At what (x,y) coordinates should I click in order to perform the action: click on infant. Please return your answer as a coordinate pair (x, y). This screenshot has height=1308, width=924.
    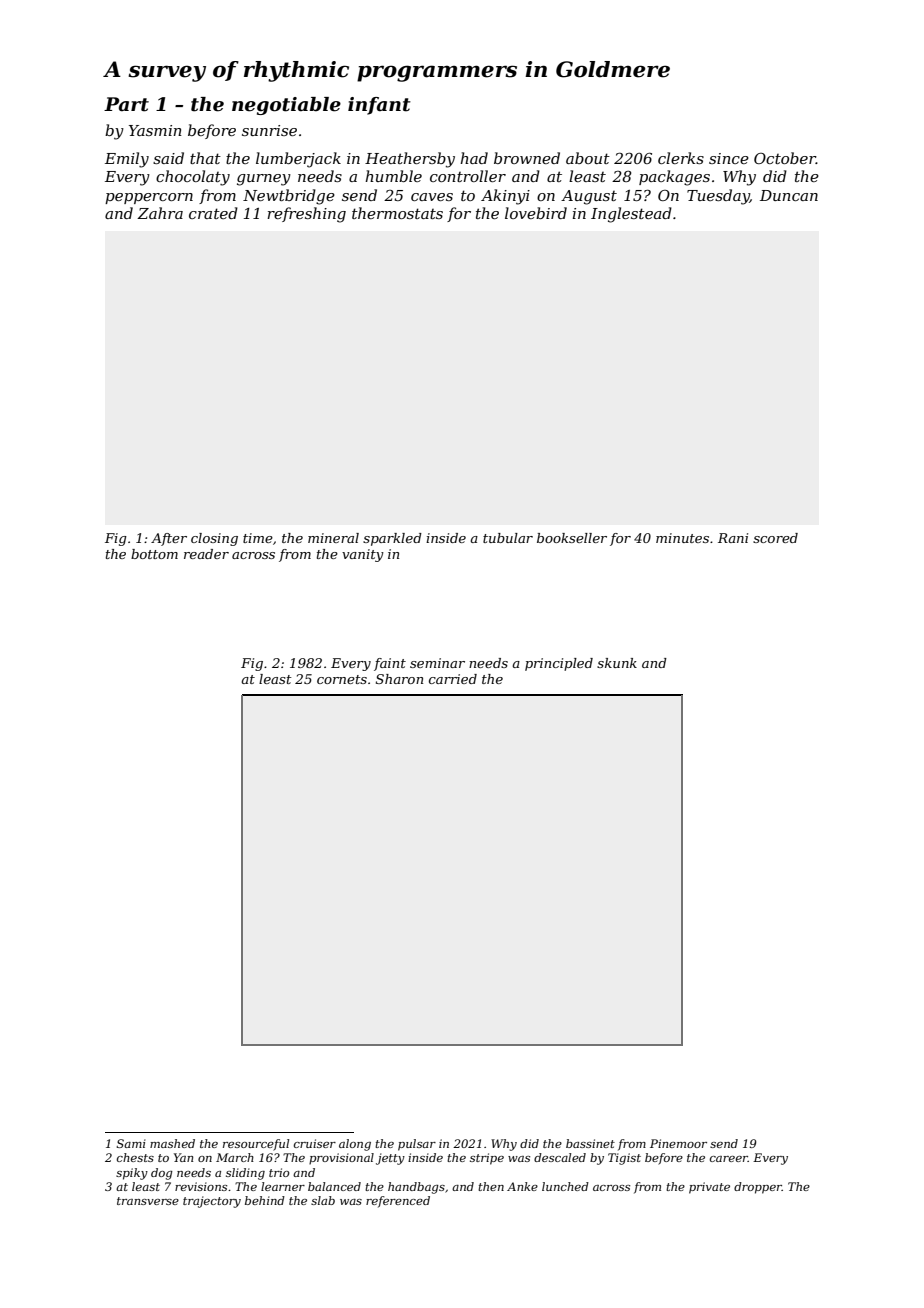
    Looking at the image, I should click on (379, 106).
